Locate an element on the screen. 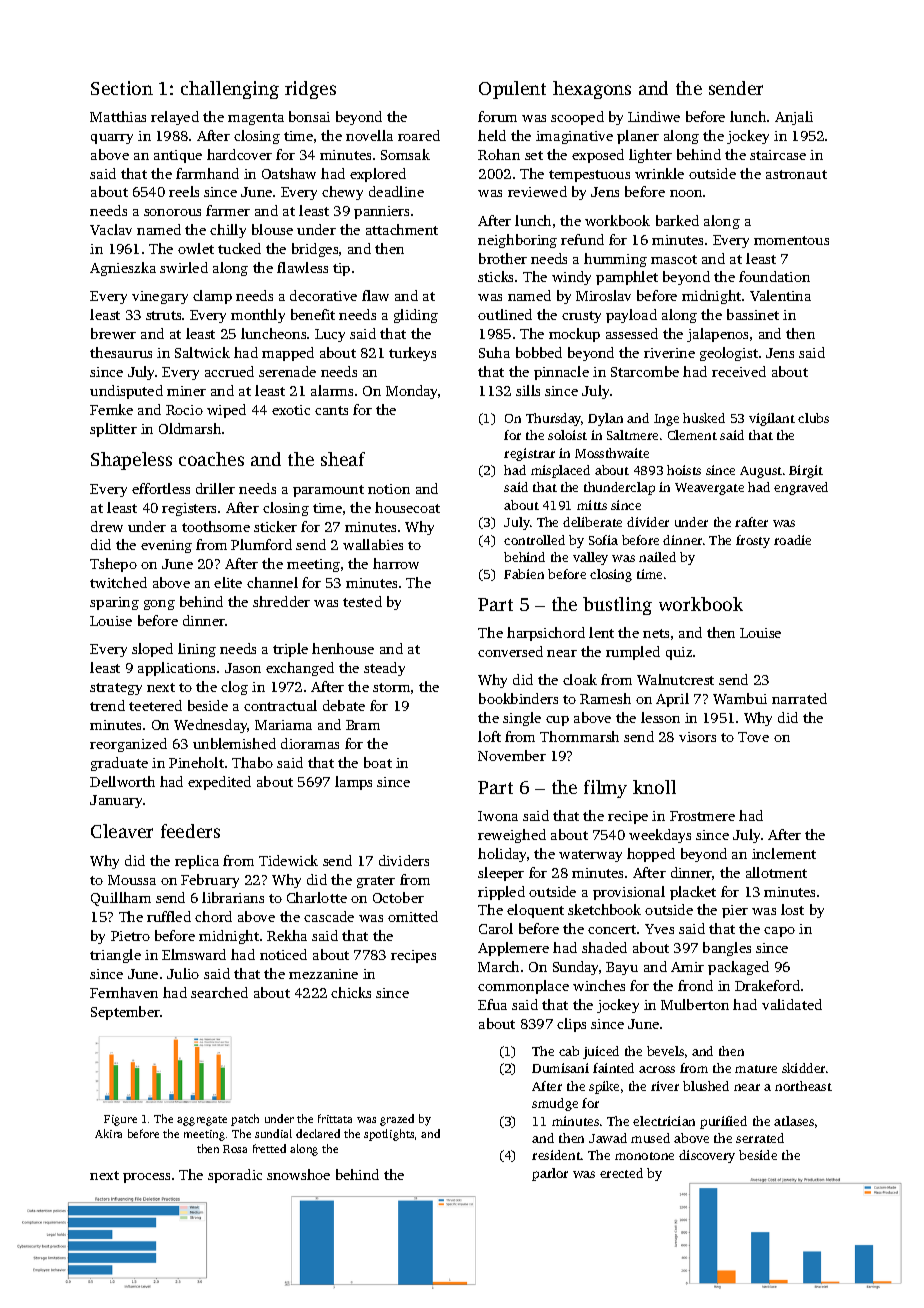 The image size is (924, 1308). wallabies is located at coordinates (373, 544).
